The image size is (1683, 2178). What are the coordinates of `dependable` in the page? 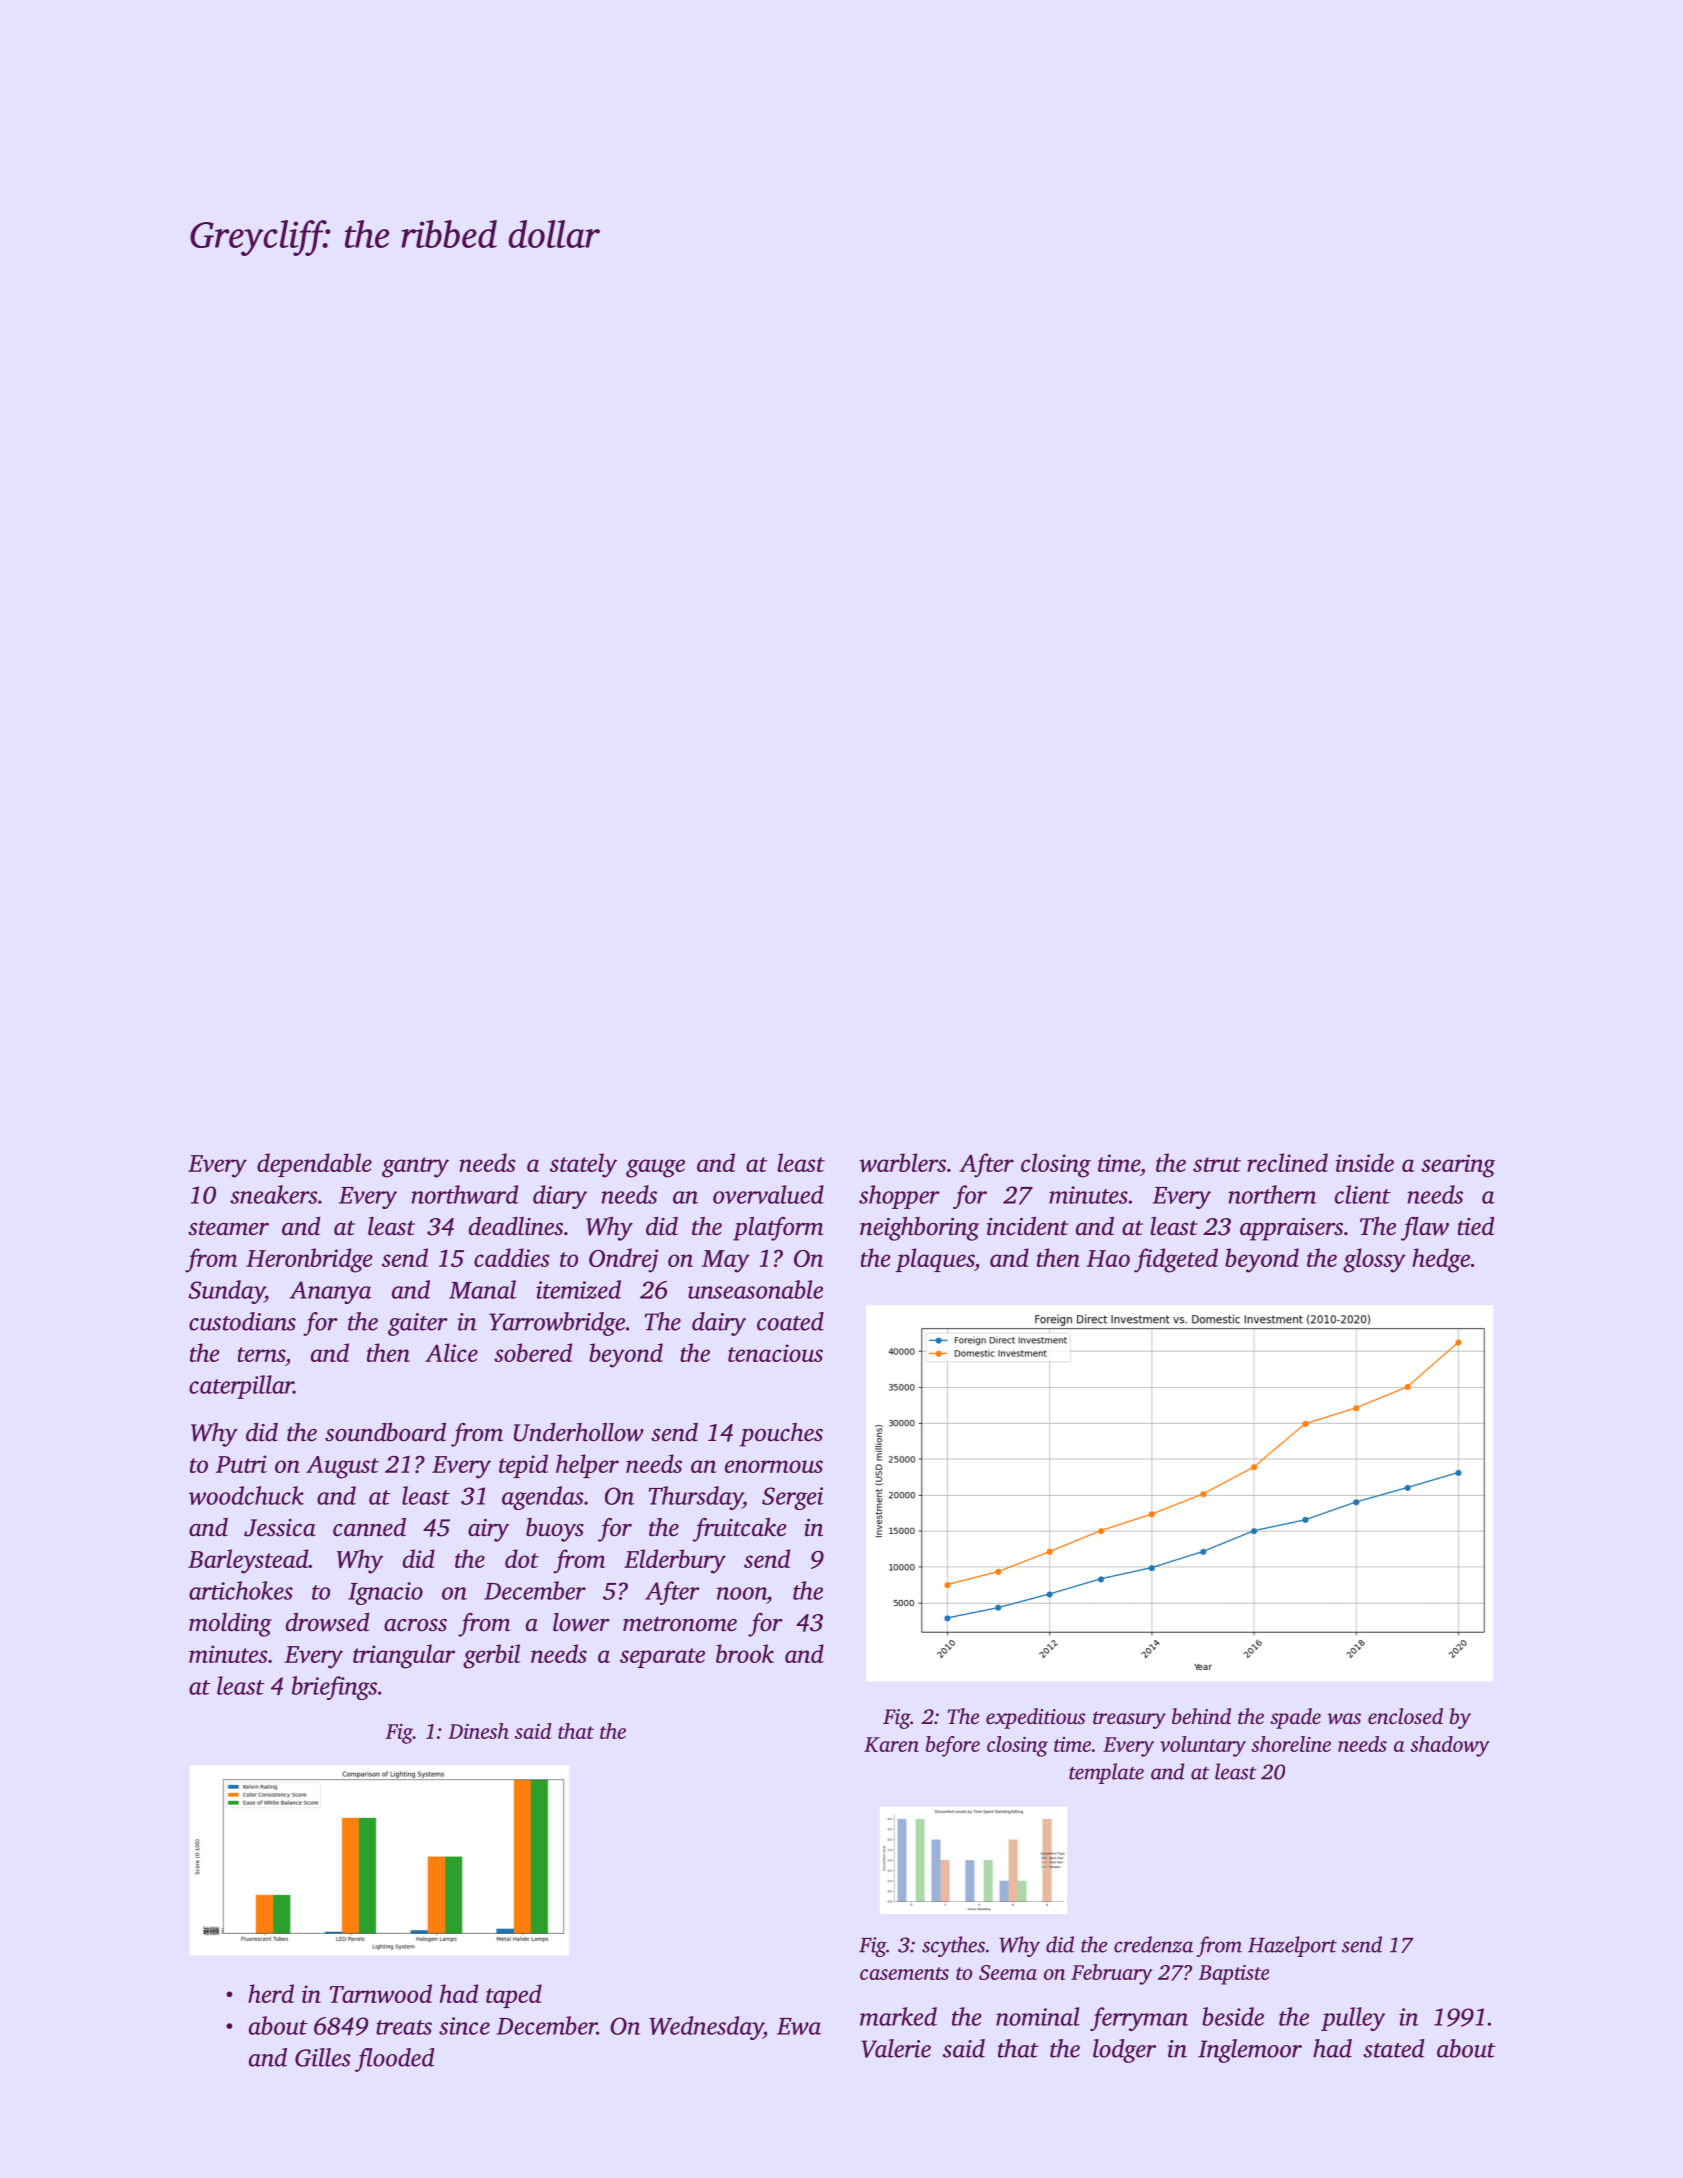 It's located at (314, 1165).
